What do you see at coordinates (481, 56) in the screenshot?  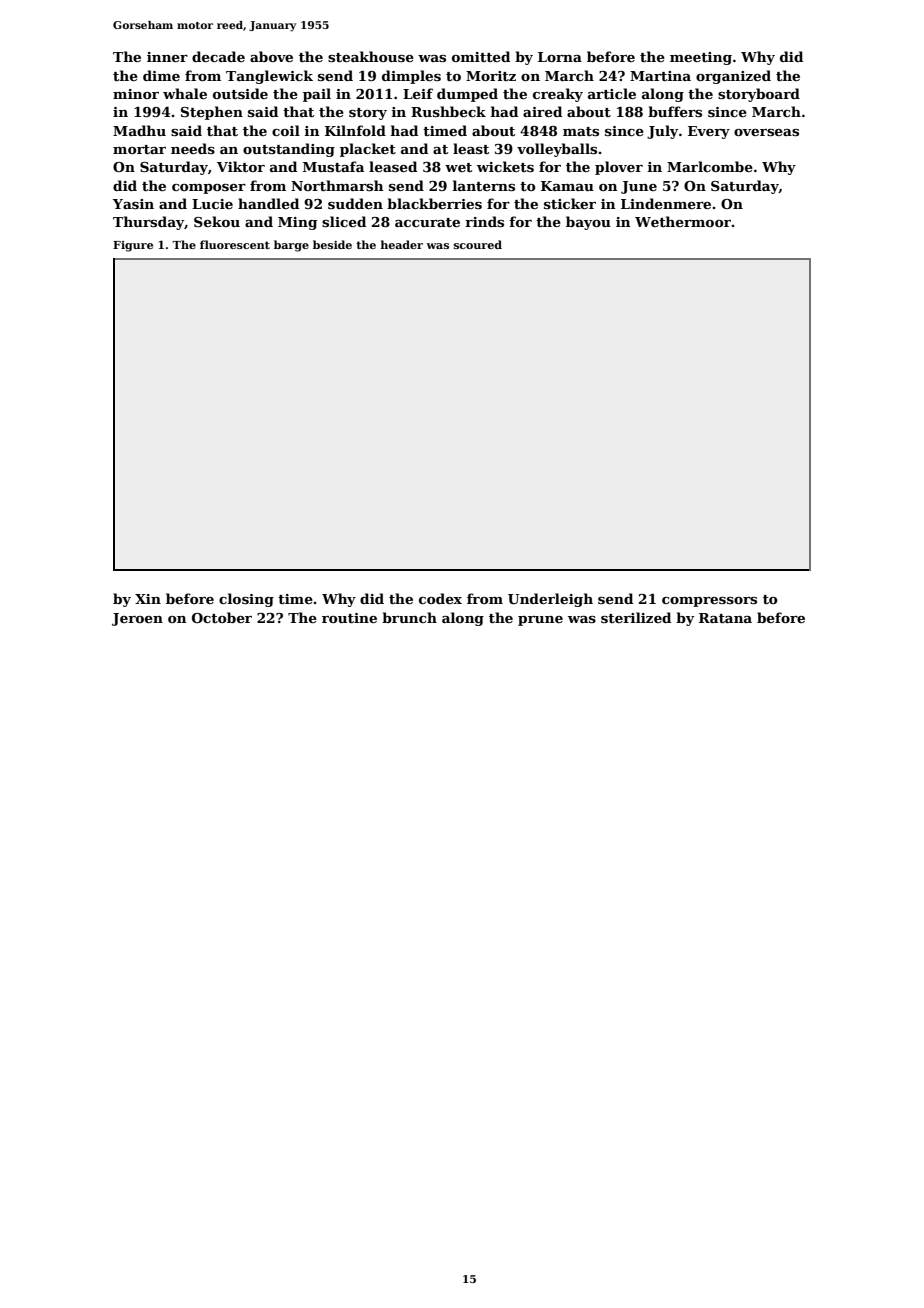 I see `omitted` at bounding box center [481, 56].
